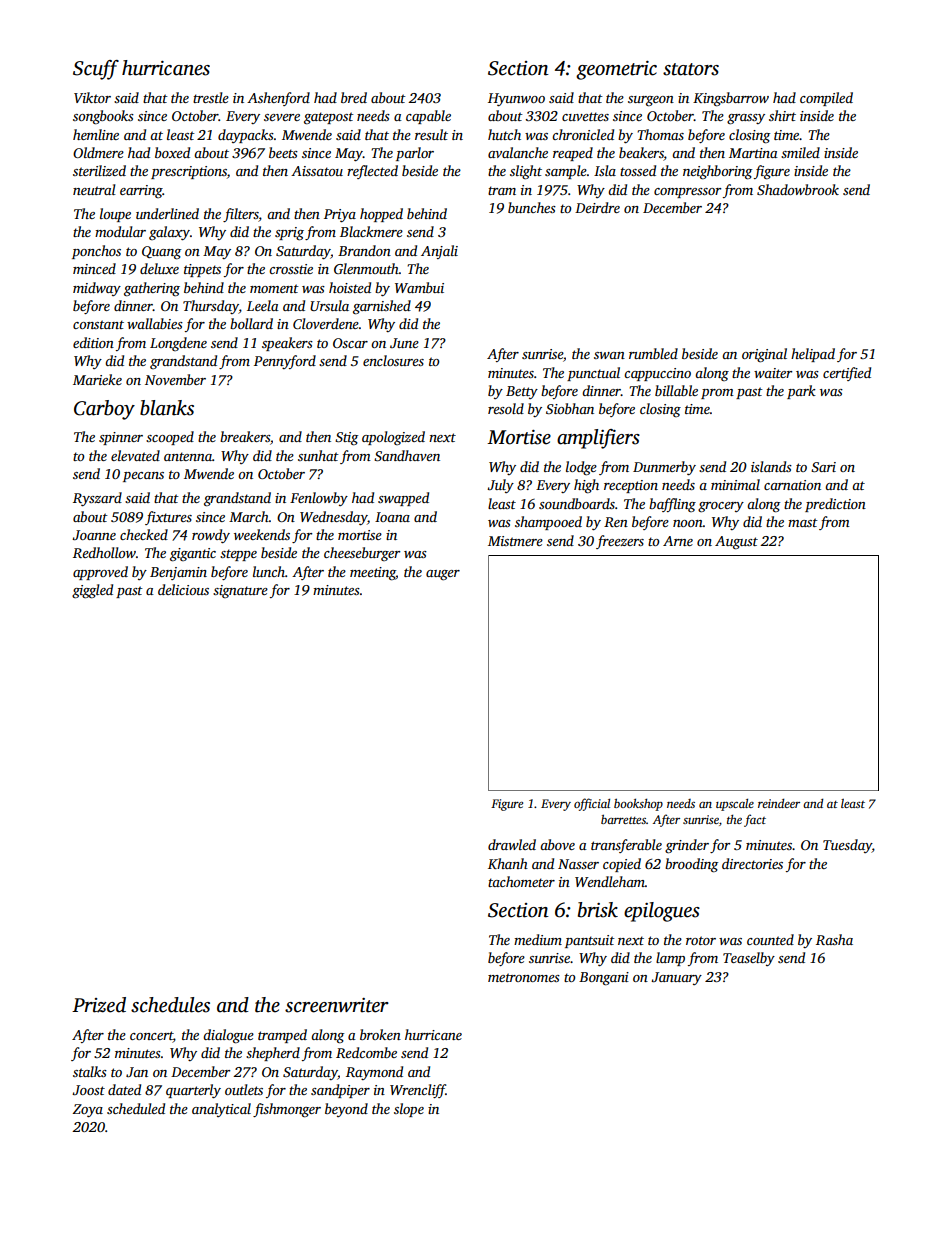 The image size is (952, 1233). I want to click on analytical, so click(221, 1110).
